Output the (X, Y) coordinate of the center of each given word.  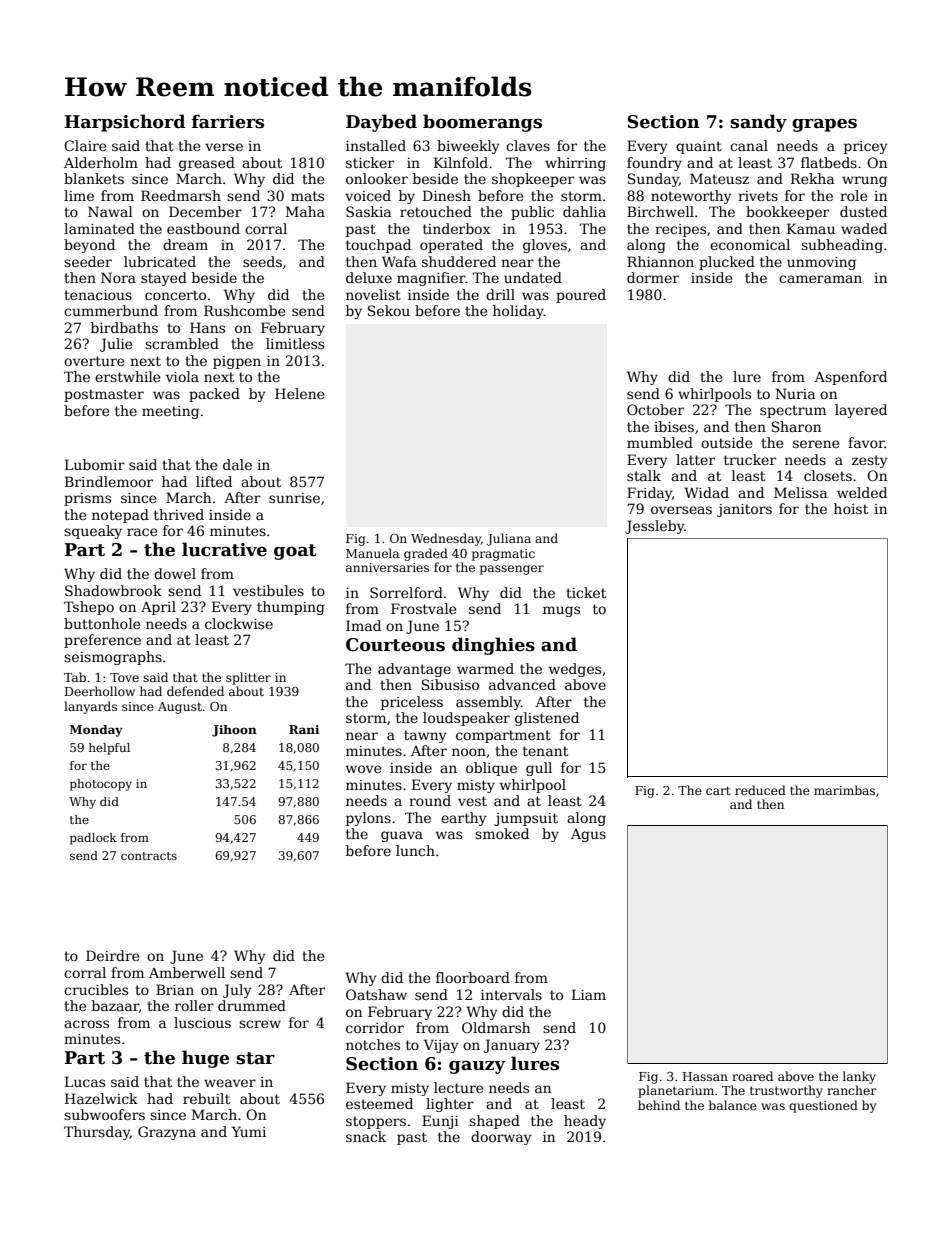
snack (366, 1136)
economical (750, 244)
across (86, 1024)
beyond (89, 246)
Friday (649, 494)
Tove (124, 677)
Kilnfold (461, 162)
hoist (851, 508)
